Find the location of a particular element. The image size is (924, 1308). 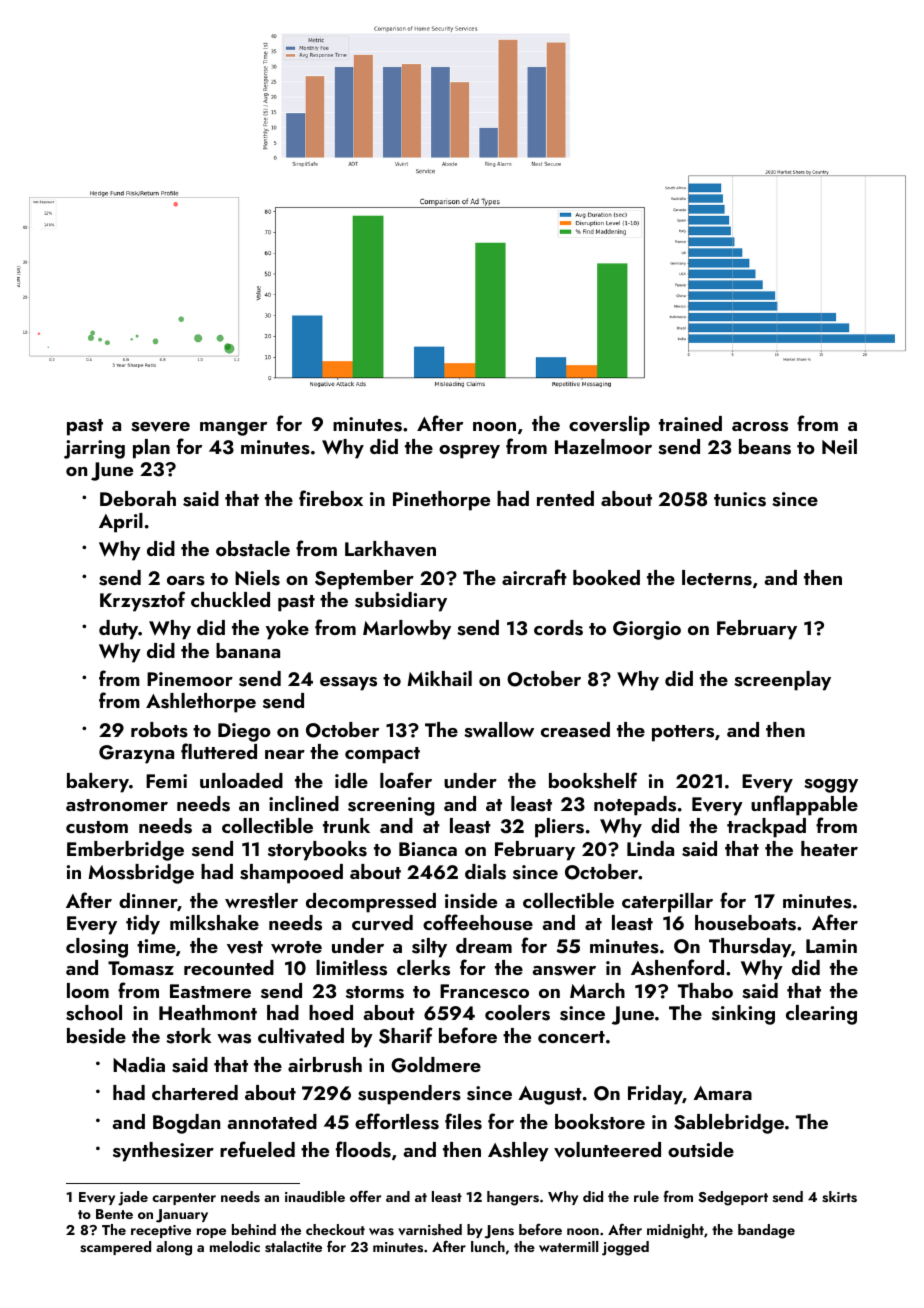

manger is located at coordinates (233, 429).
